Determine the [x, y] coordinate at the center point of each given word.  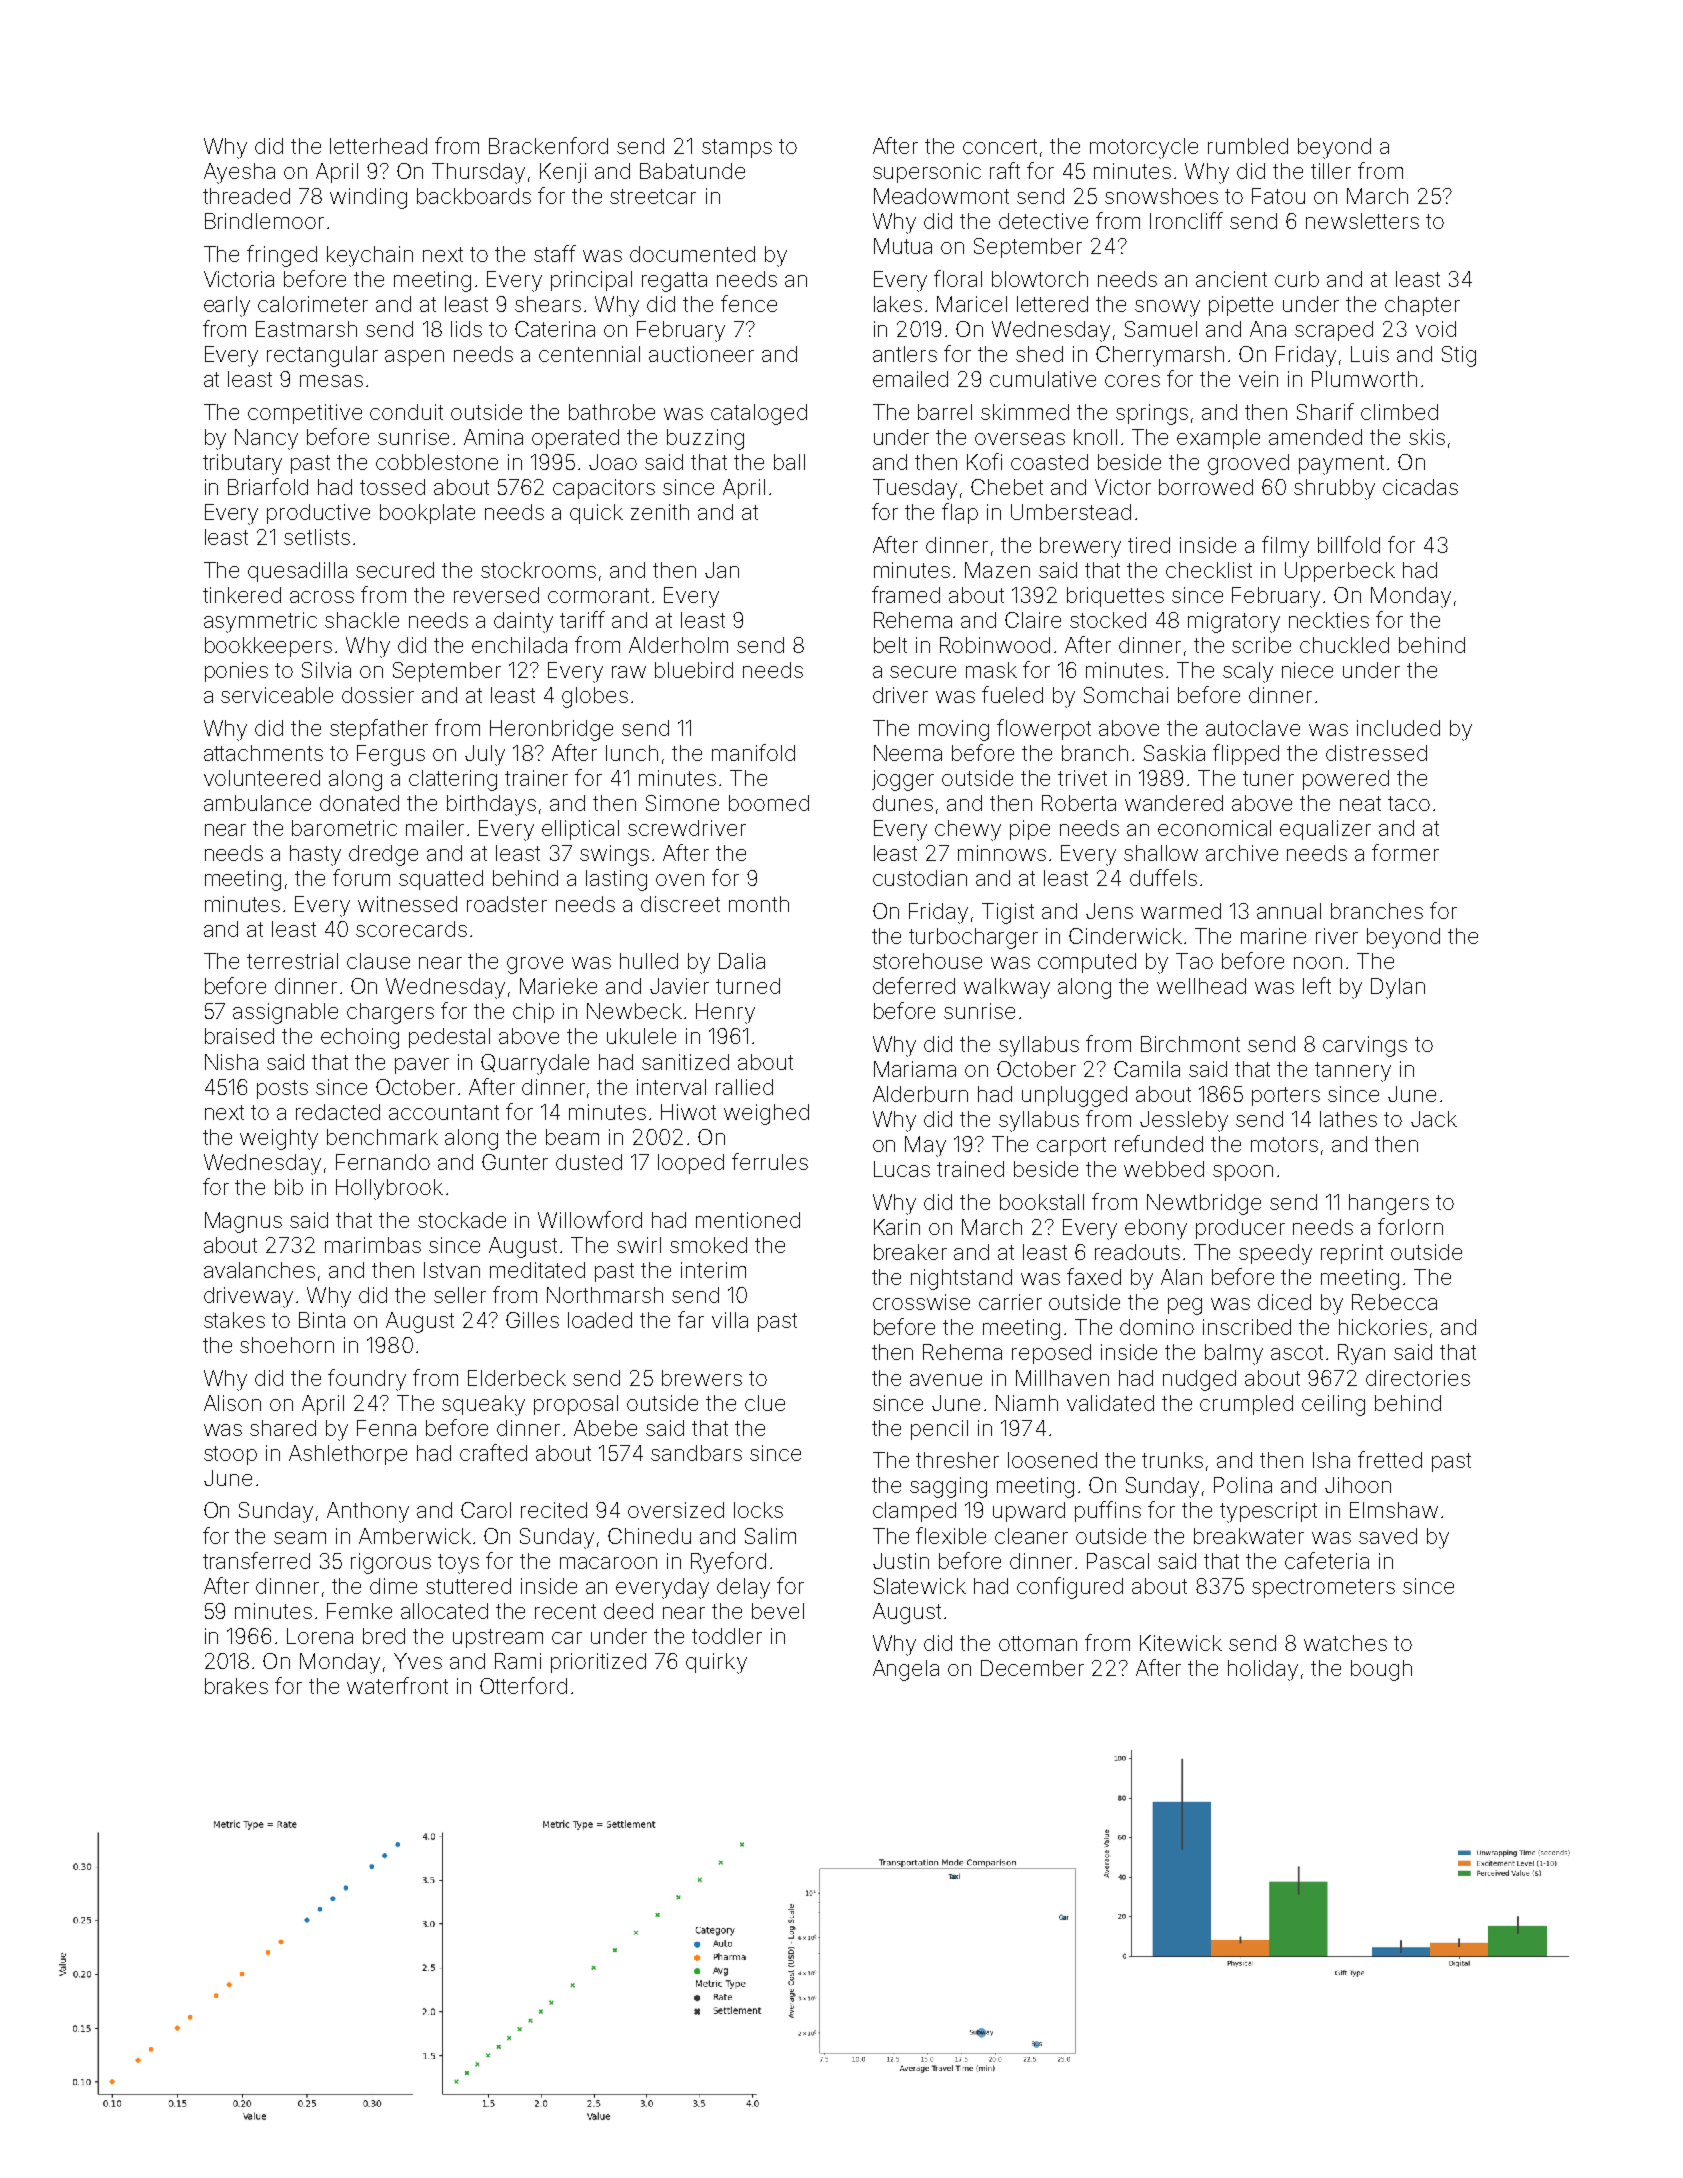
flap [960, 513]
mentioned [748, 1220]
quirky [716, 1663]
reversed [496, 595]
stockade [462, 1220]
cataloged [759, 414]
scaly [1248, 672]
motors [1284, 1144]
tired [1149, 545]
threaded [246, 196]
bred [384, 1636]
